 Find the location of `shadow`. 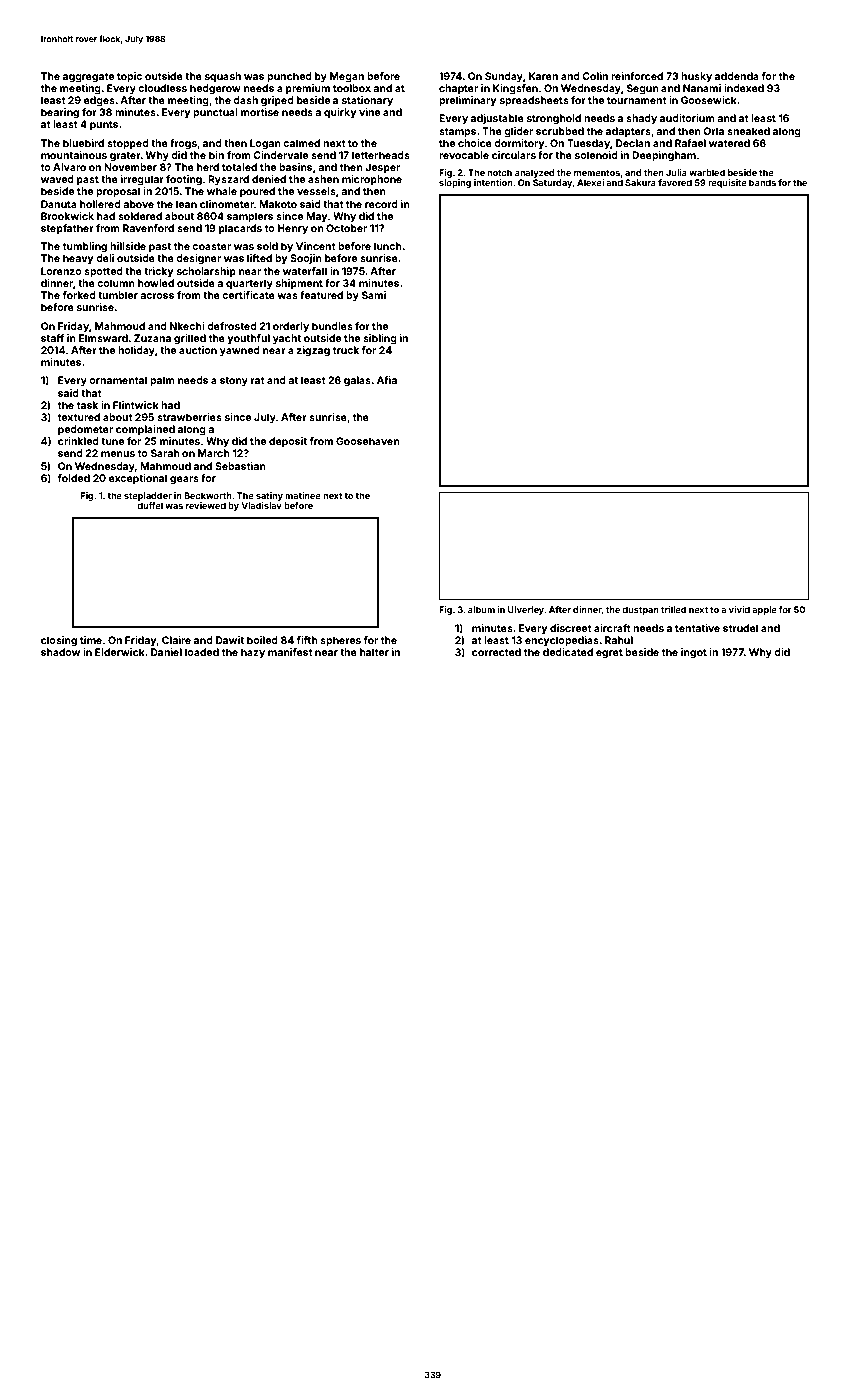

shadow is located at coordinates (60, 652).
